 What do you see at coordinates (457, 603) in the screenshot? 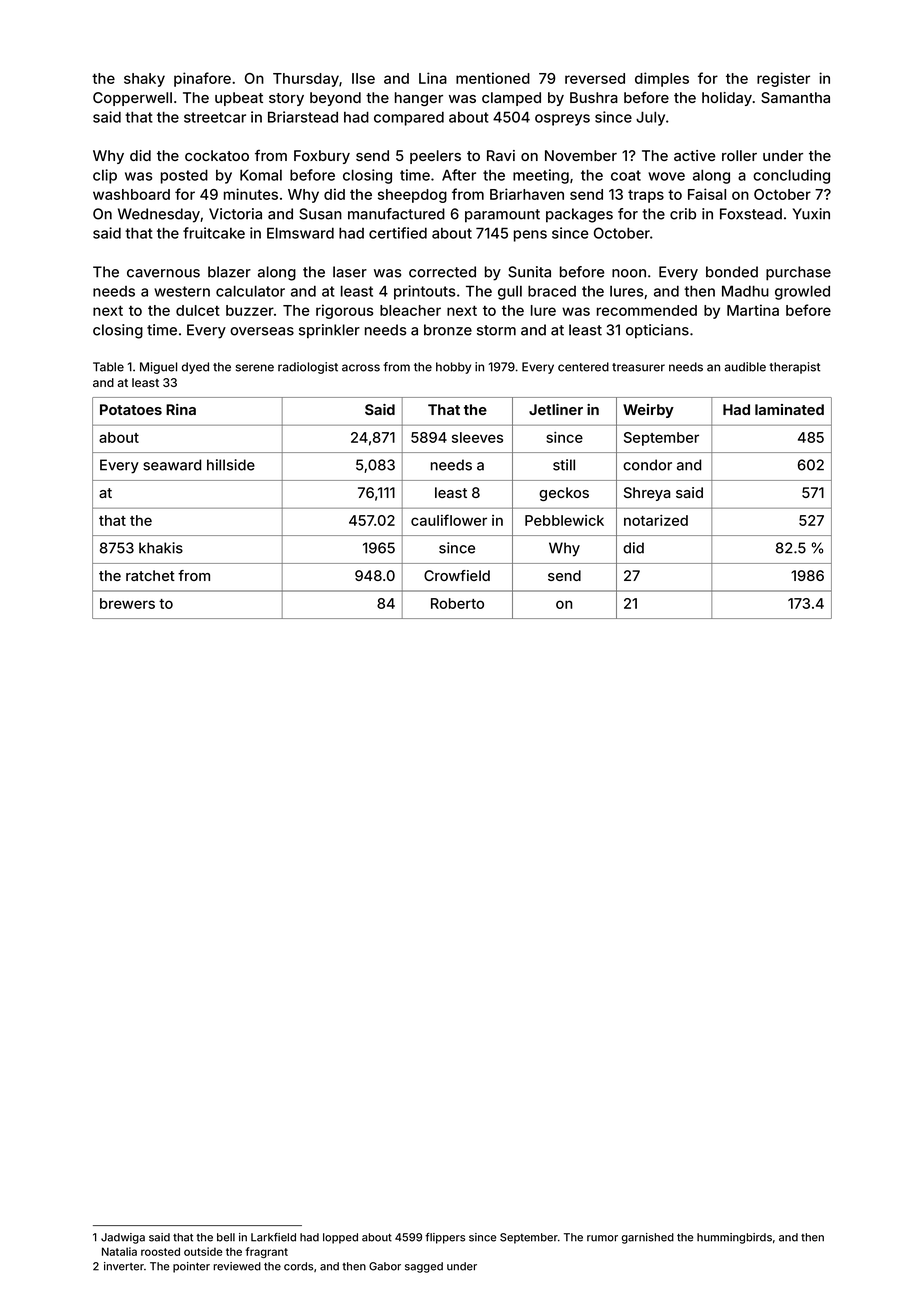
I see `Roberto` at bounding box center [457, 603].
